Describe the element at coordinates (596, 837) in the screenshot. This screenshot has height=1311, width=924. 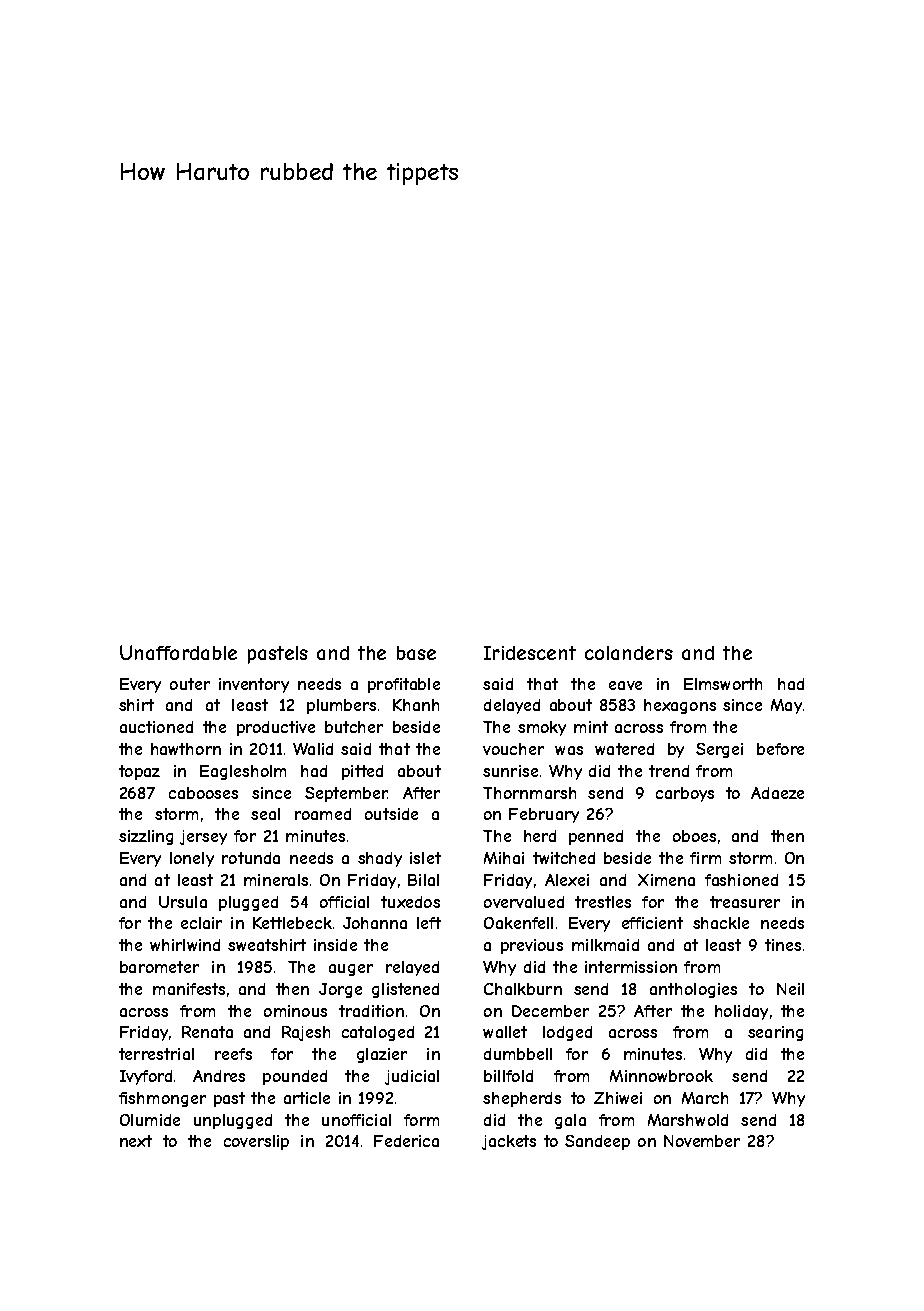
I see `penned` at that location.
